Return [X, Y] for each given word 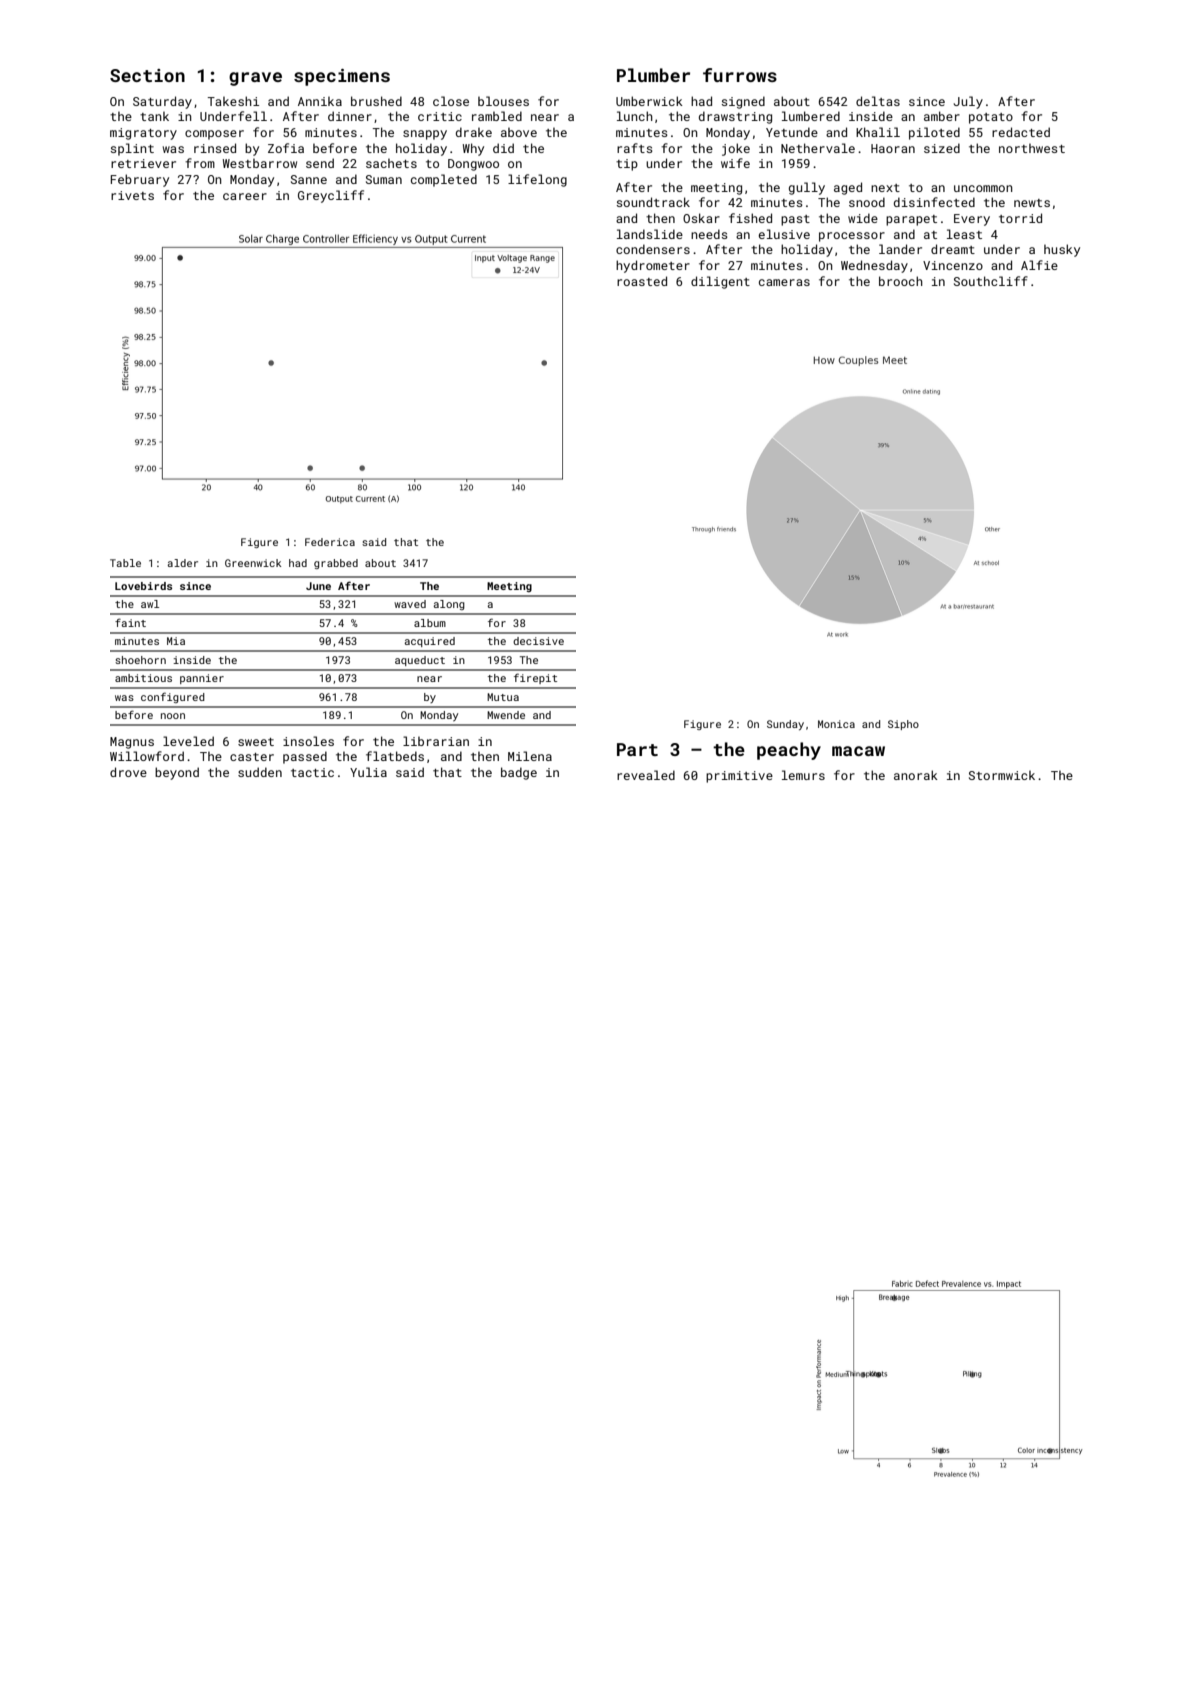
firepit [535, 678]
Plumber [653, 75]
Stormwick [1002, 775]
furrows [740, 75]
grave [255, 79]
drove [128, 772]
